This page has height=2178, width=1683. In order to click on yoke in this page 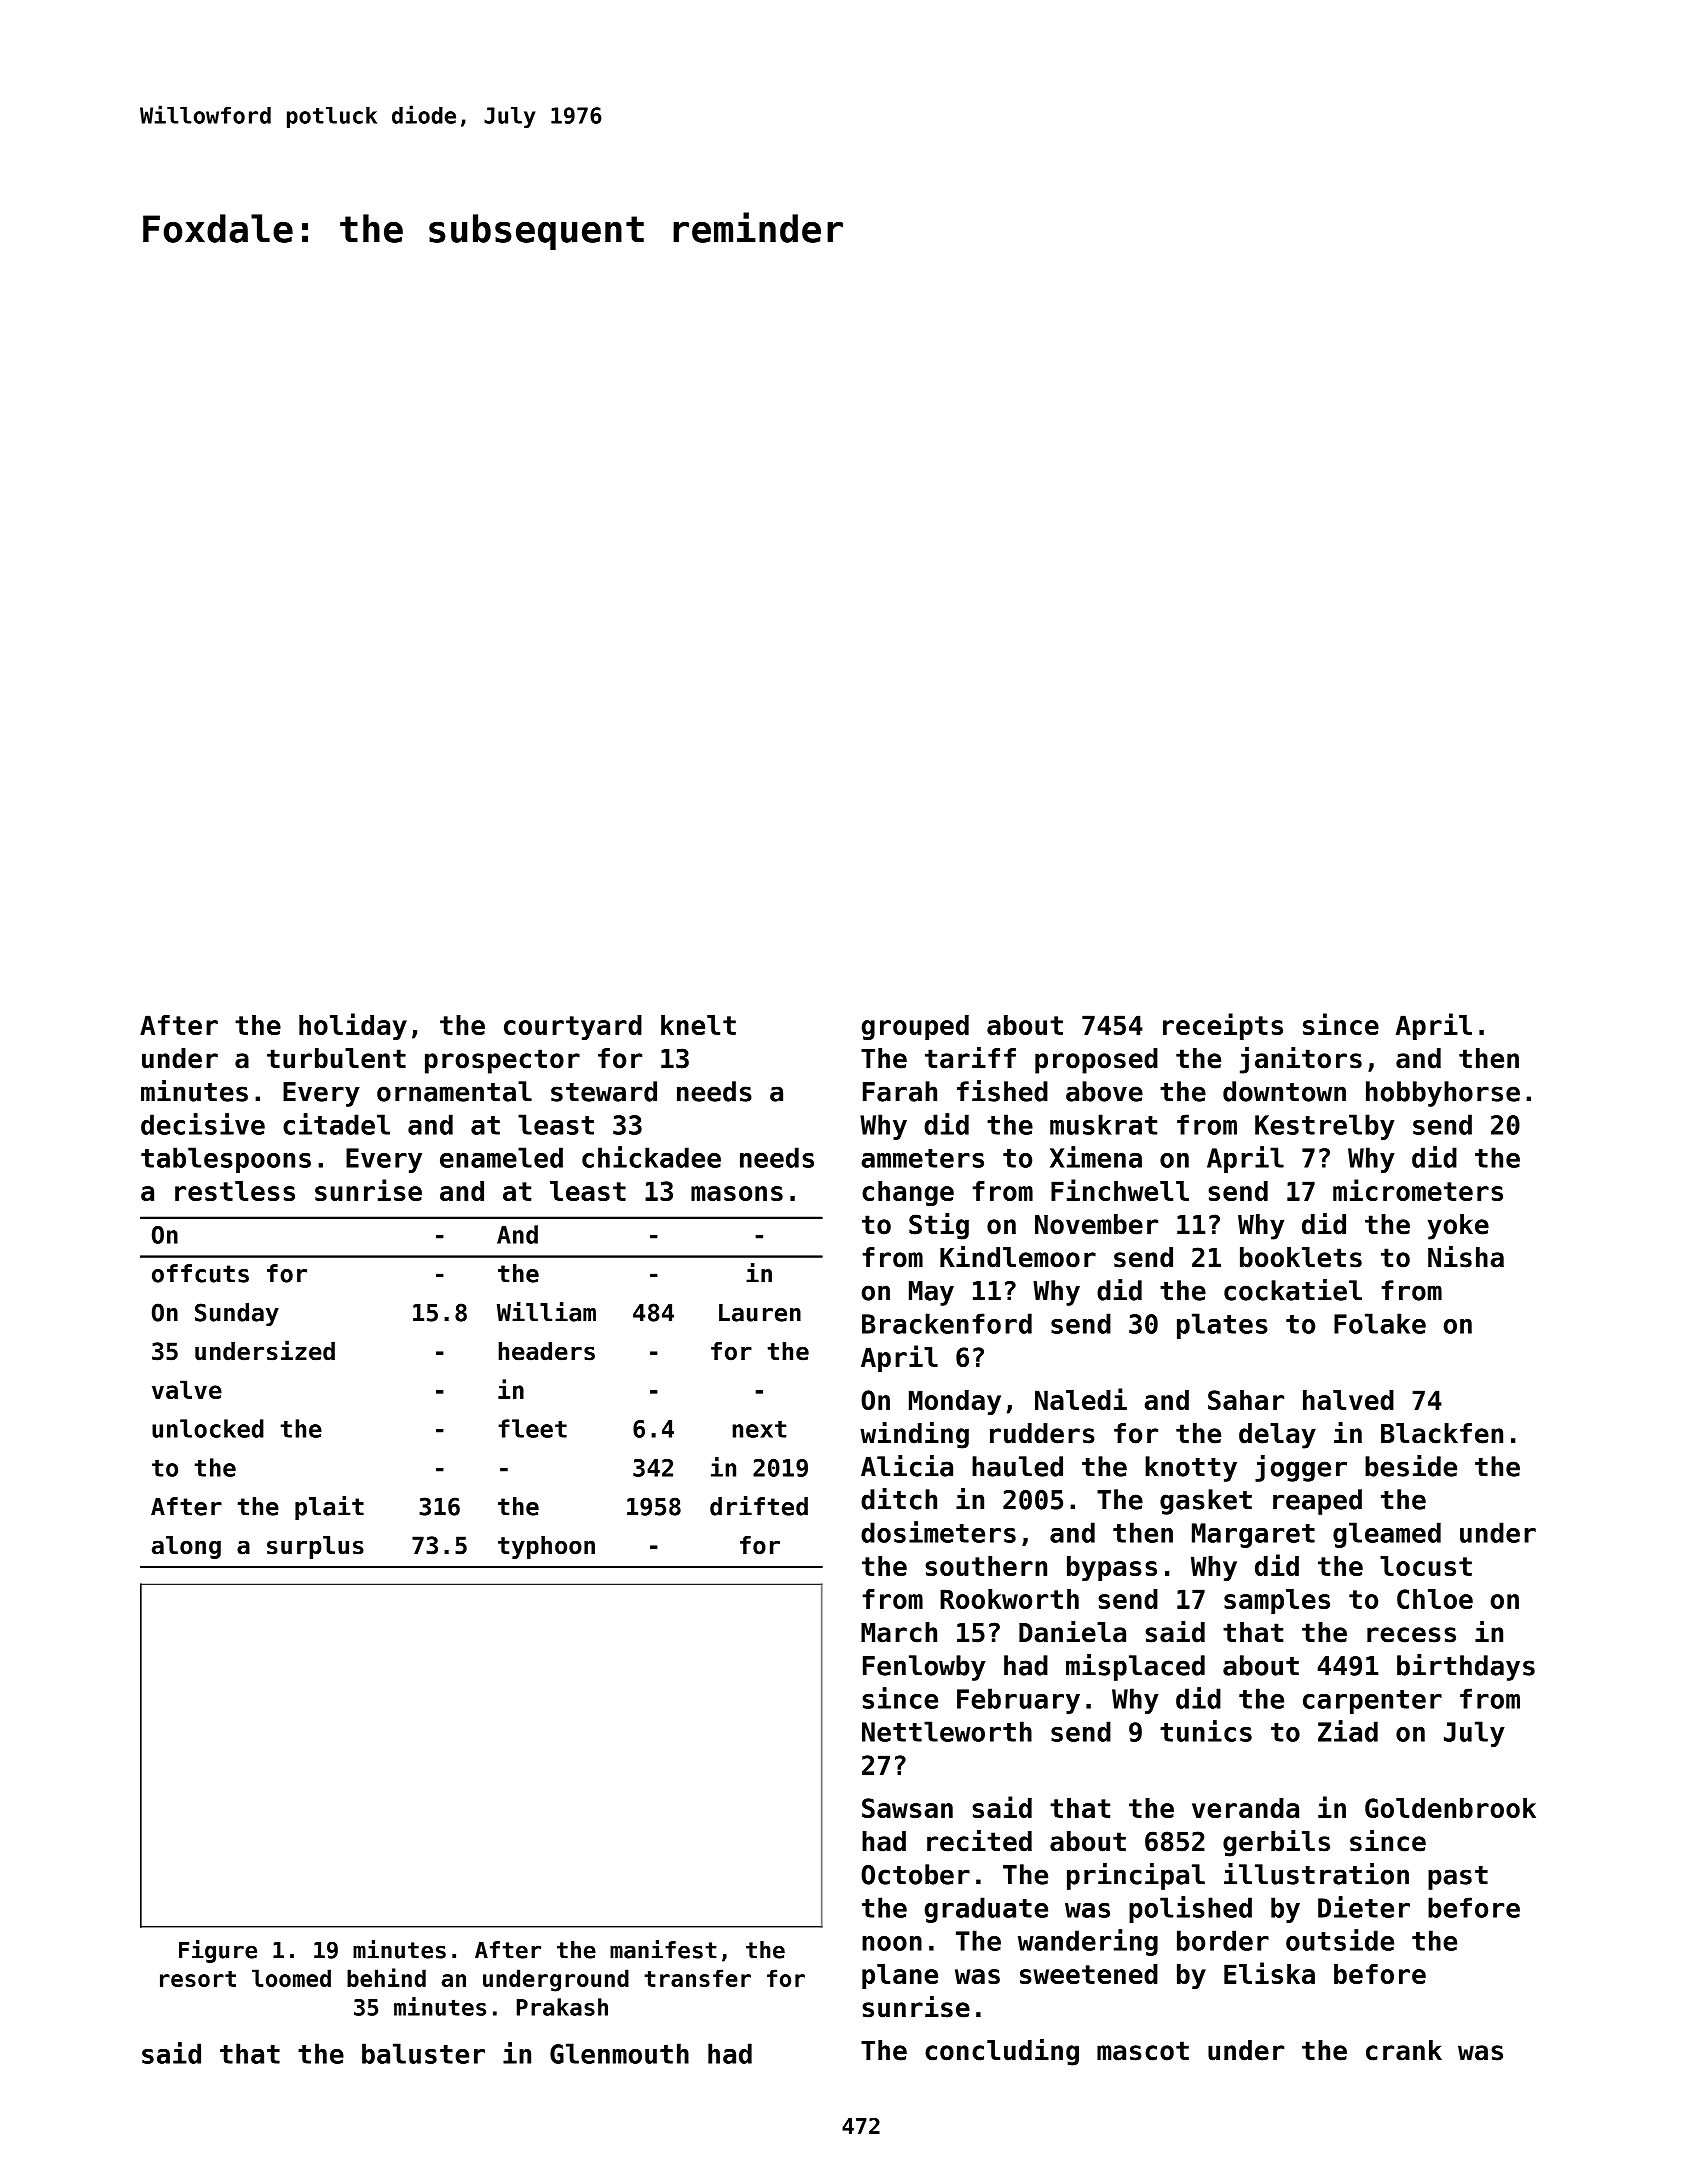, I will do `click(1458, 1227)`.
